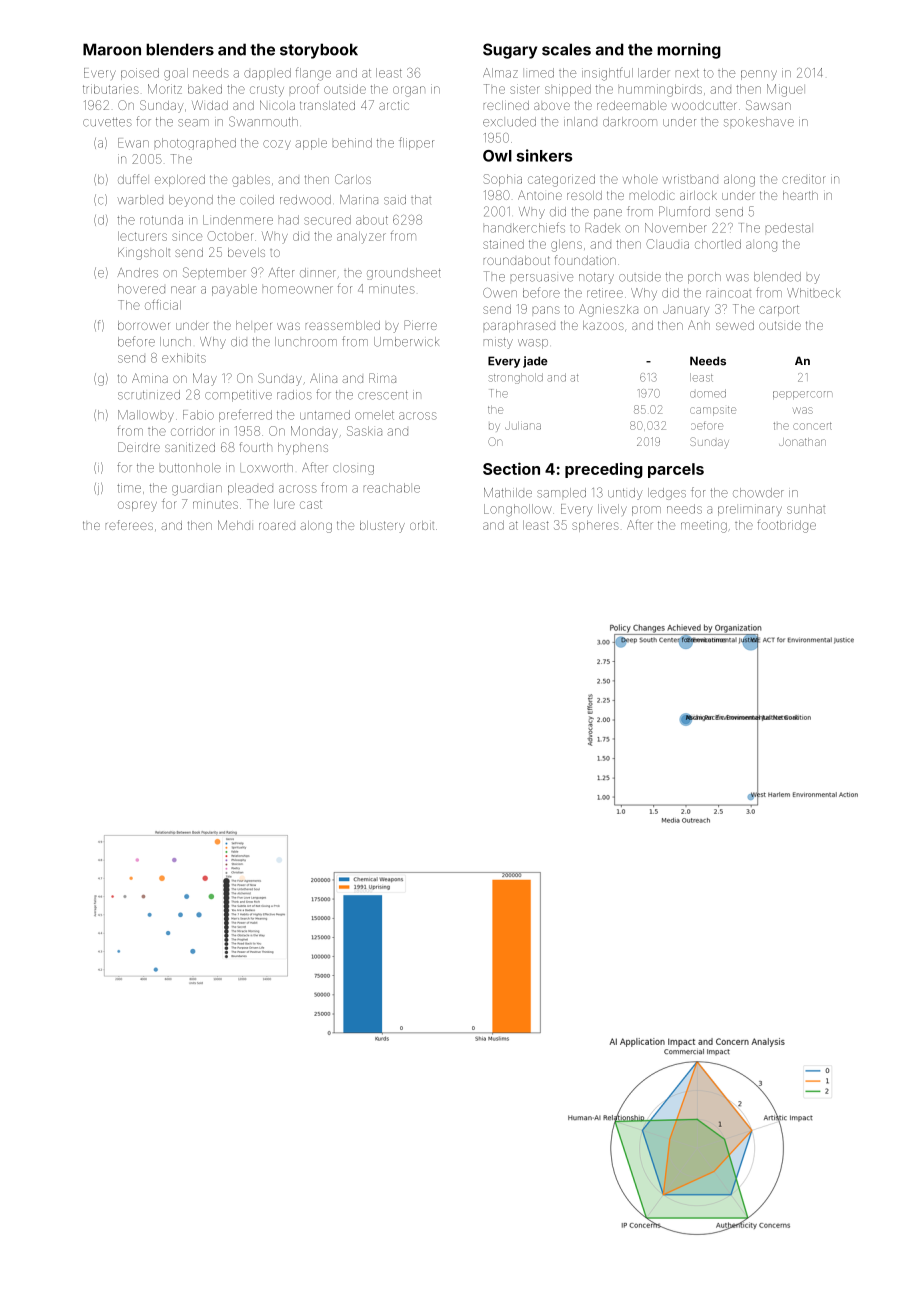  Describe the element at coordinates (421, 200) in the screenshot. I see `that` at that location.
